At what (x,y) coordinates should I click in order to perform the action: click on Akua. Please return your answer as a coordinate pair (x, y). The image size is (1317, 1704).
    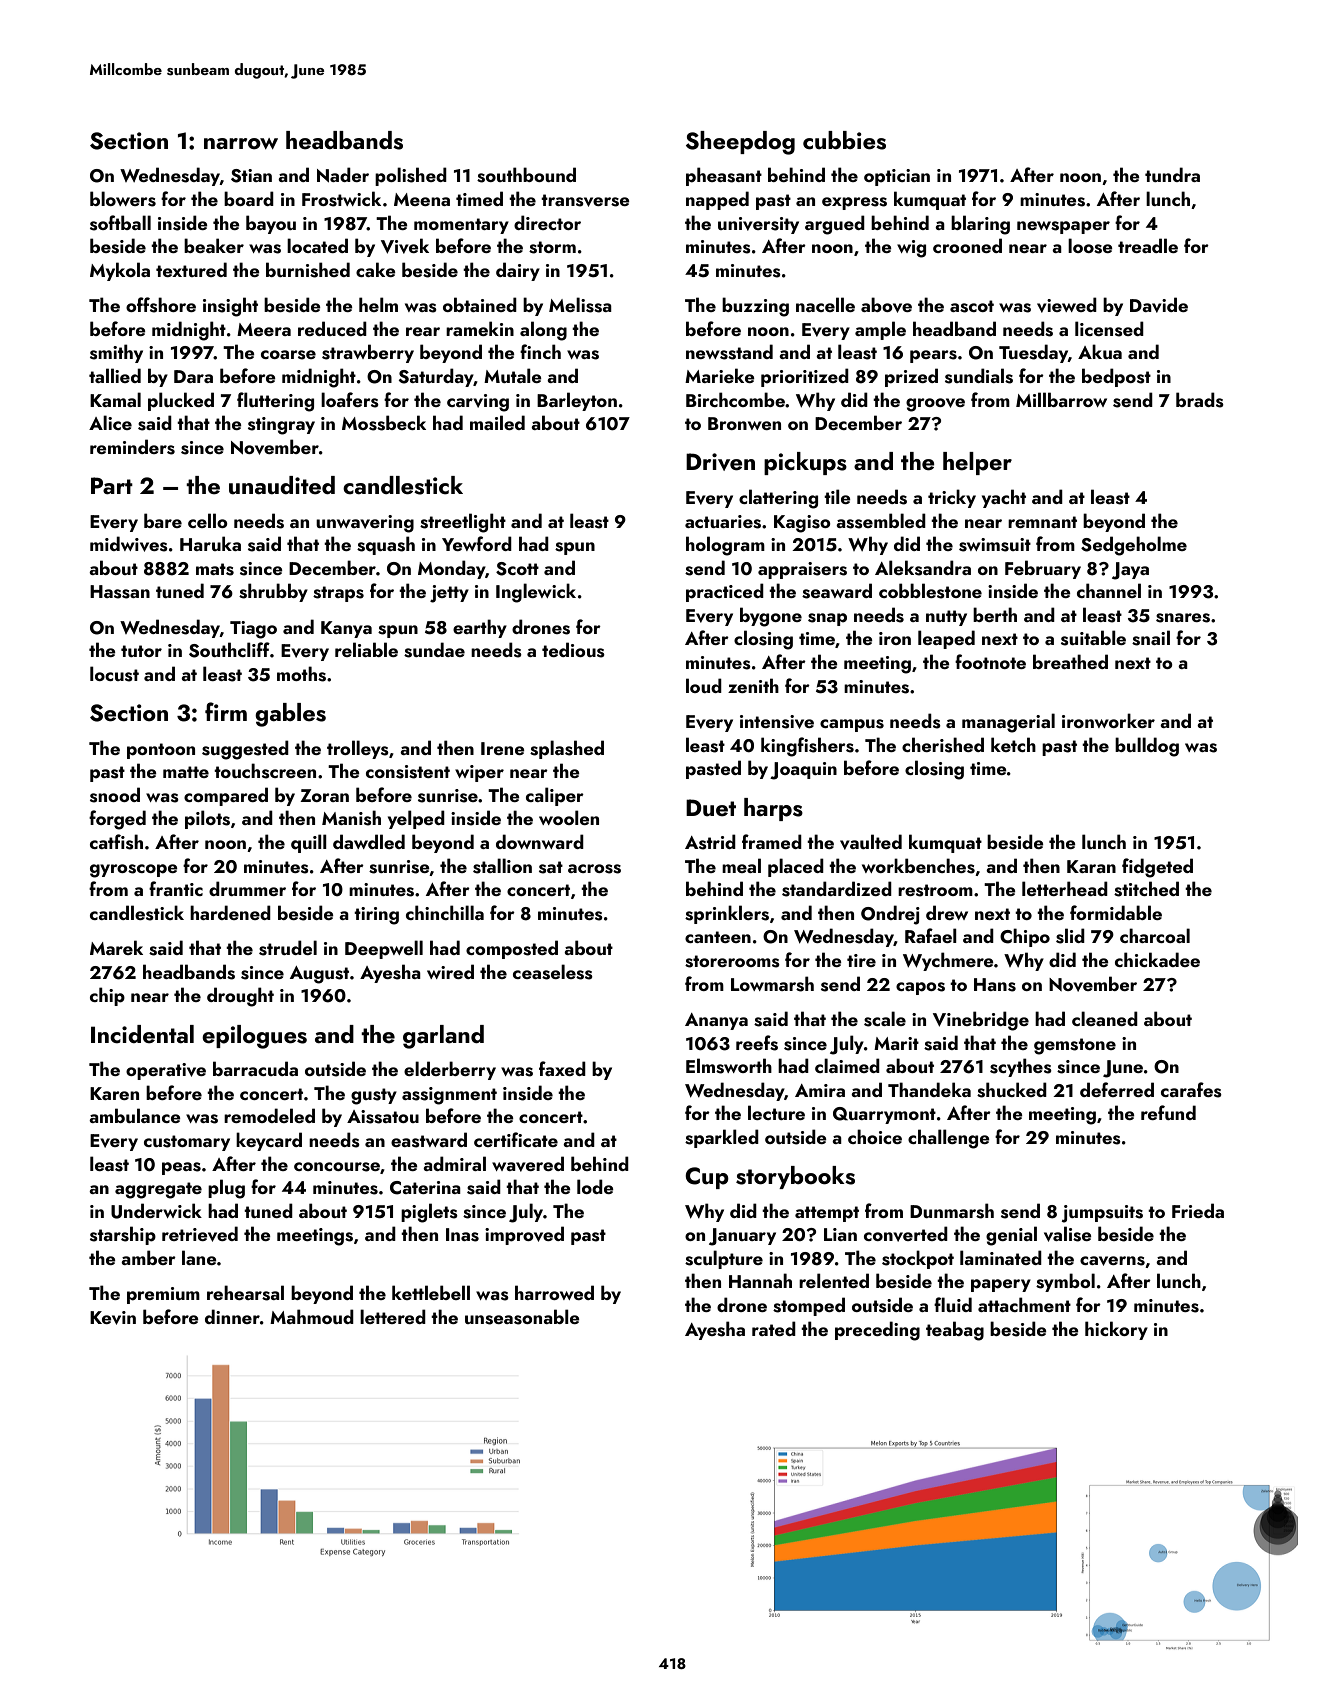
    Looking at the image, I should click on (1100, 351).
